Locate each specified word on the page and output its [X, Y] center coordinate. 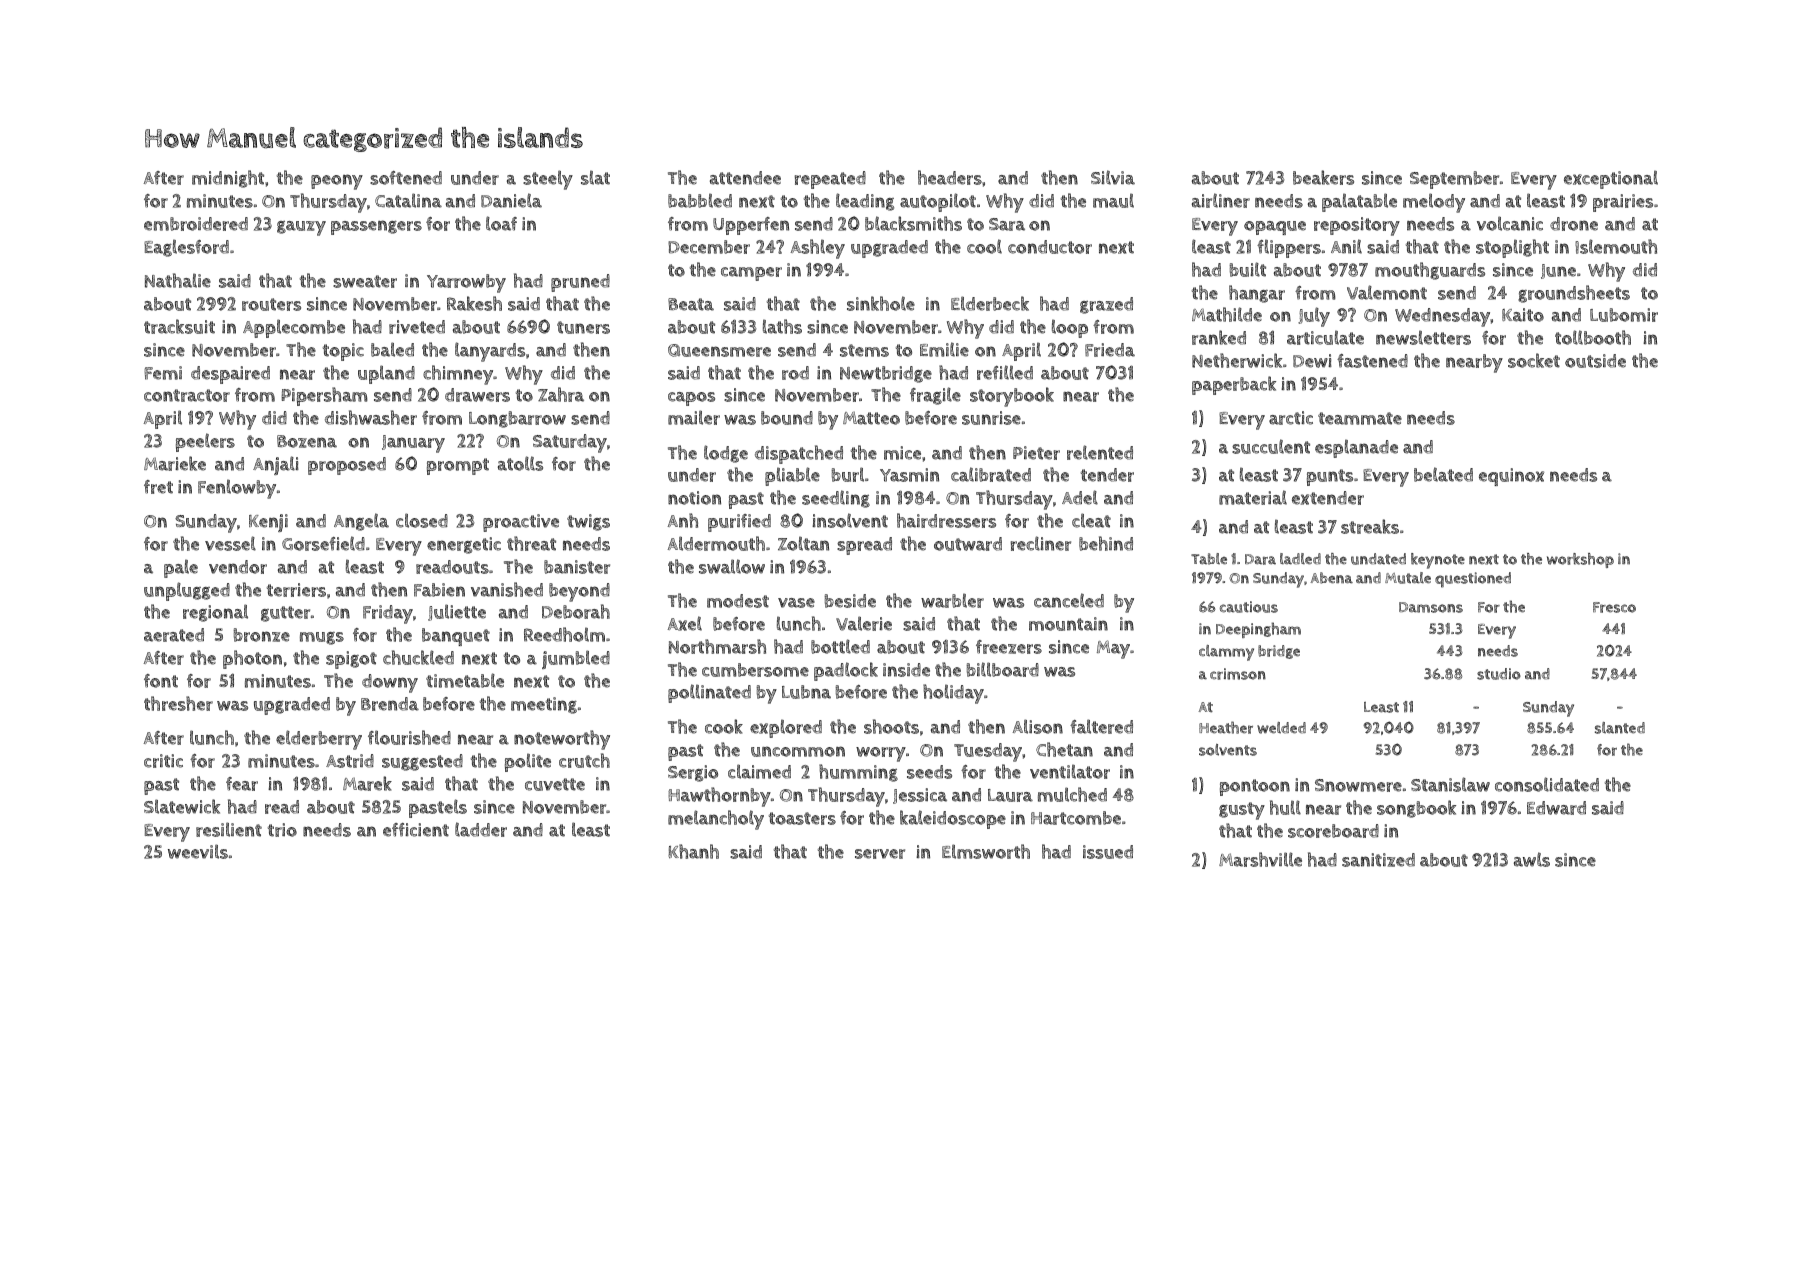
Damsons [1431, 607]
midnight [228, 179]
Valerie [864, 623]
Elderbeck [990, 303]
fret [158, 487]
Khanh [693, 851]
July [1314, 317]
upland [386, 374]
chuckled [418, 657]
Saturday [570, 443]
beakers [1323, 177]
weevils [198, 851]
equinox [1511, 477]
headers [950, 177]
